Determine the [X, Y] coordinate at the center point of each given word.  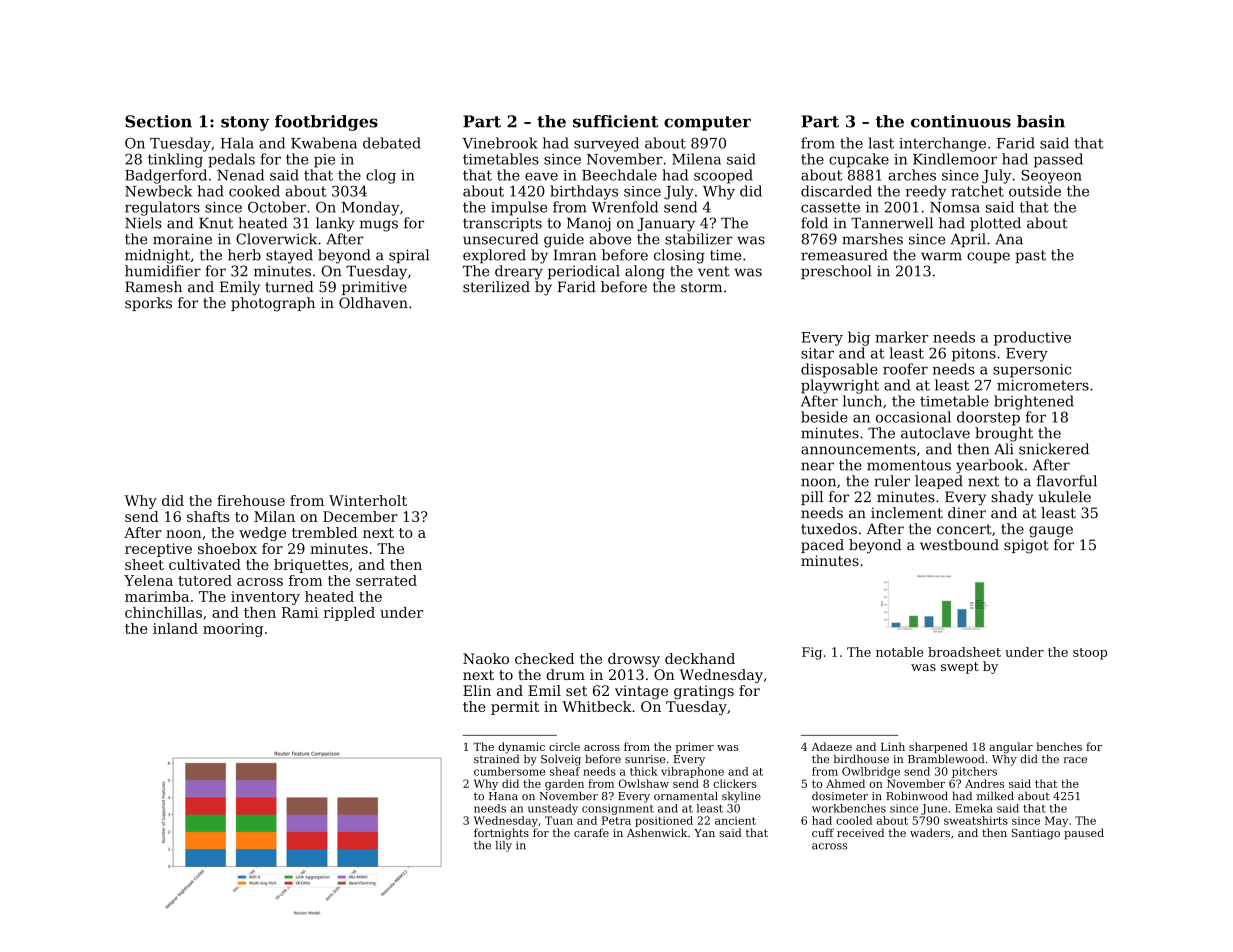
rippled [349, 614]
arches [912, 175]
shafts [208, 516]
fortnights [501, 834]
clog [381, 176]
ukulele [1065, 497]
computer [707, 123]
